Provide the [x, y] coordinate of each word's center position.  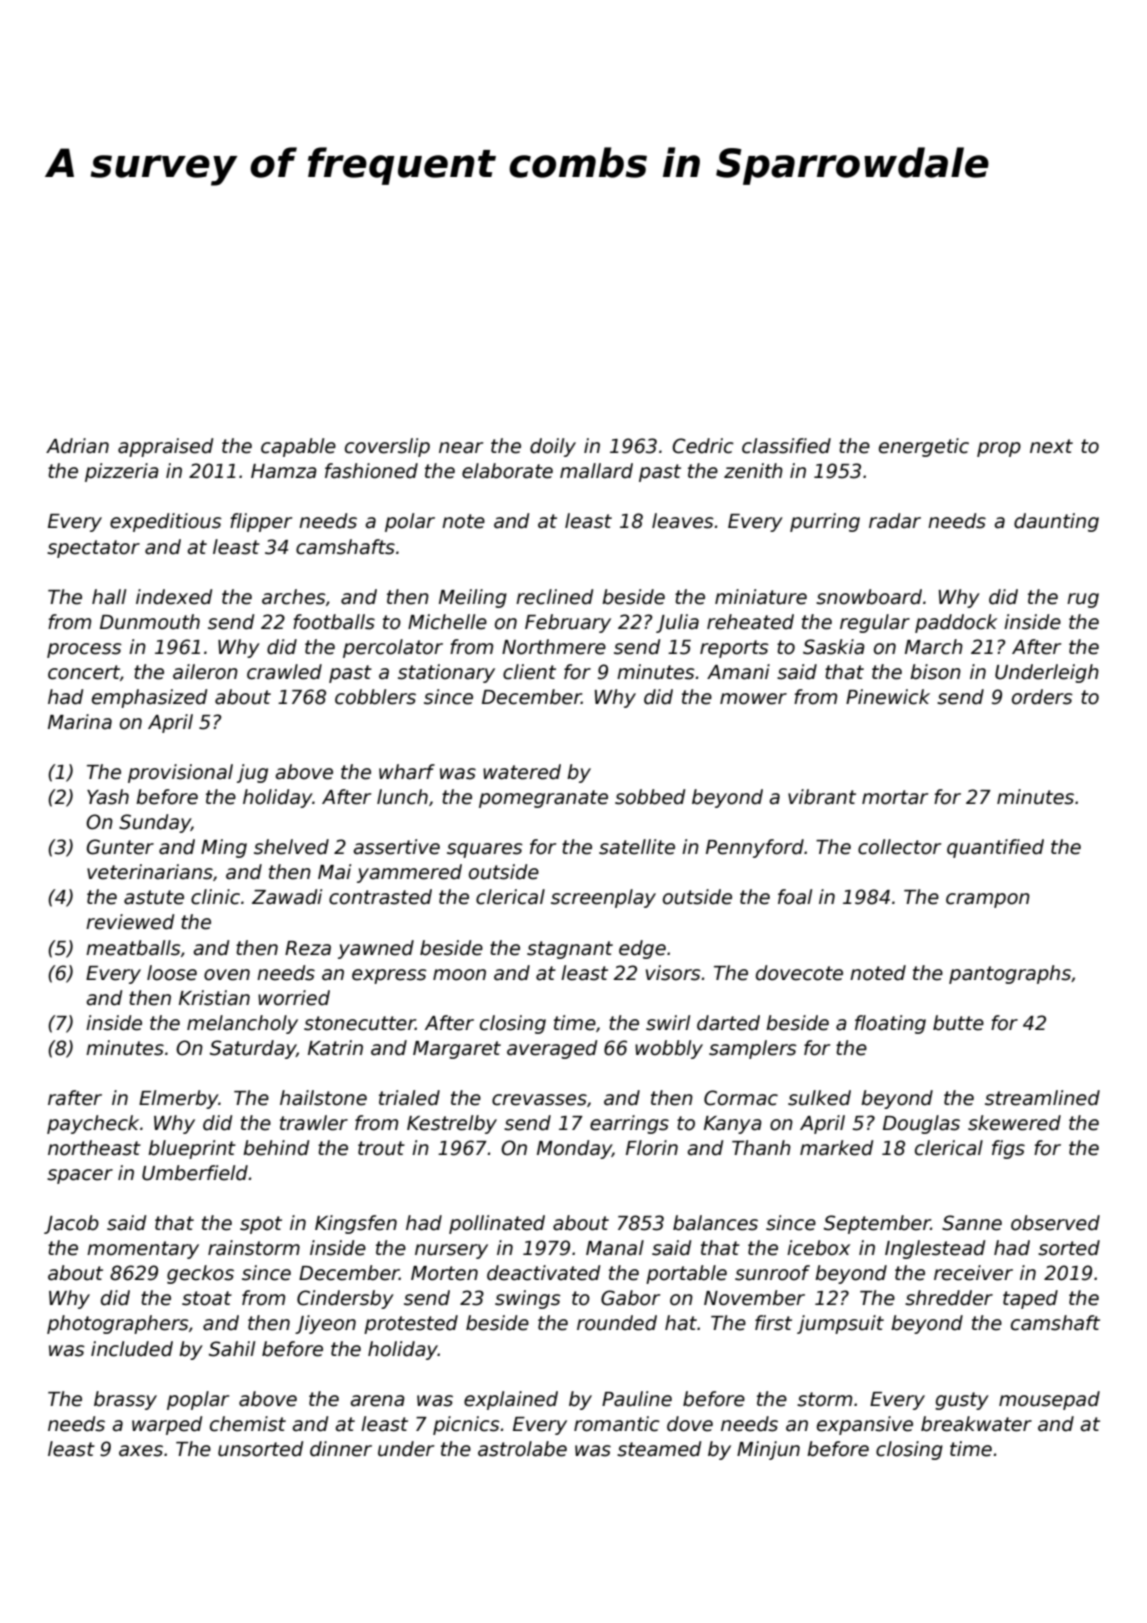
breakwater [976, 1424]
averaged [552, 1049]
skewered [1014, 1123]
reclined [554, 597]
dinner [341, 1449]
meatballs [133, 948]
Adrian [77, 446]
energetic [924, 447]
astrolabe [522, 1449]
